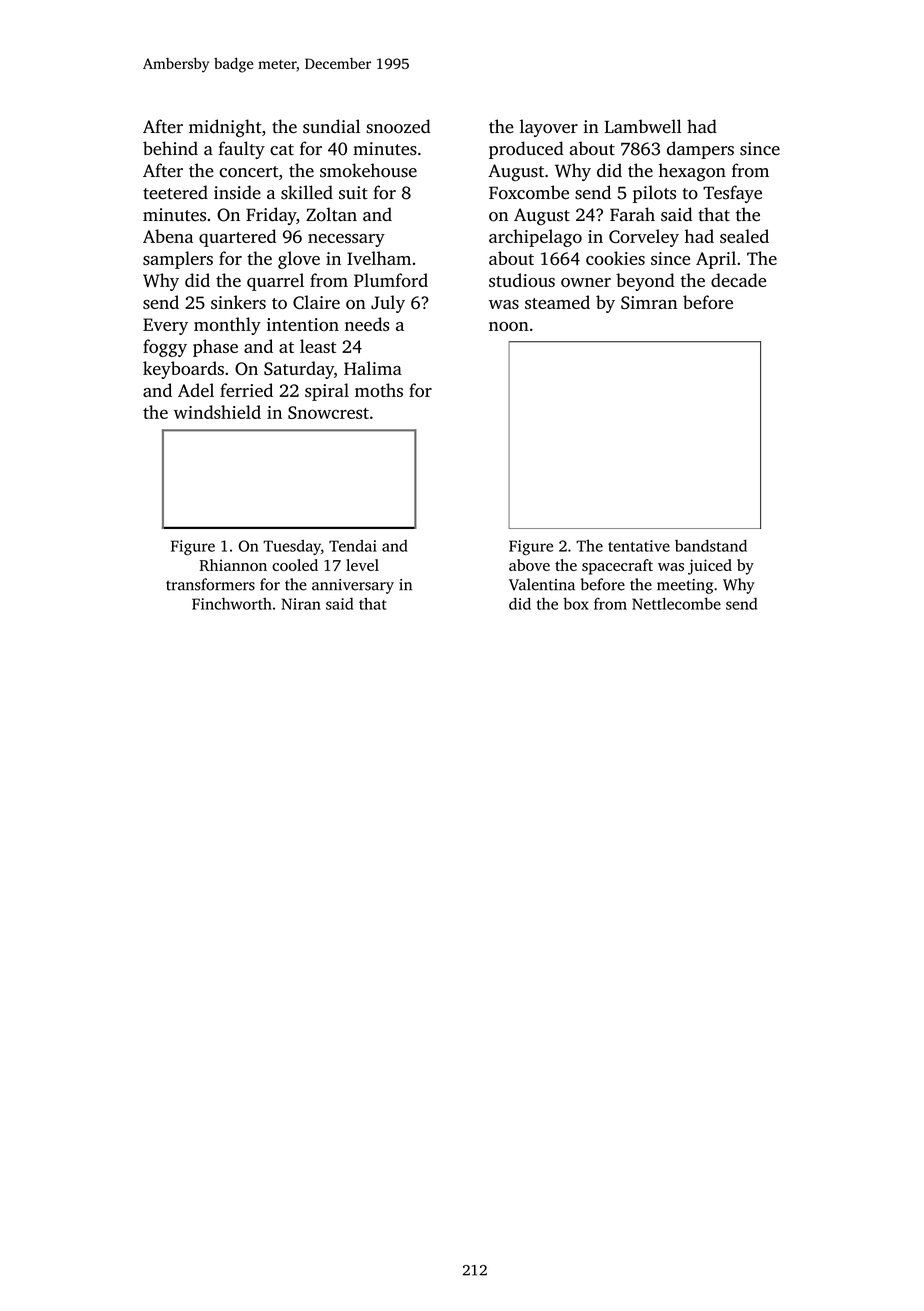  Describe the element at coordinates (316, 302) in the page. I see `Claire` at that location.
